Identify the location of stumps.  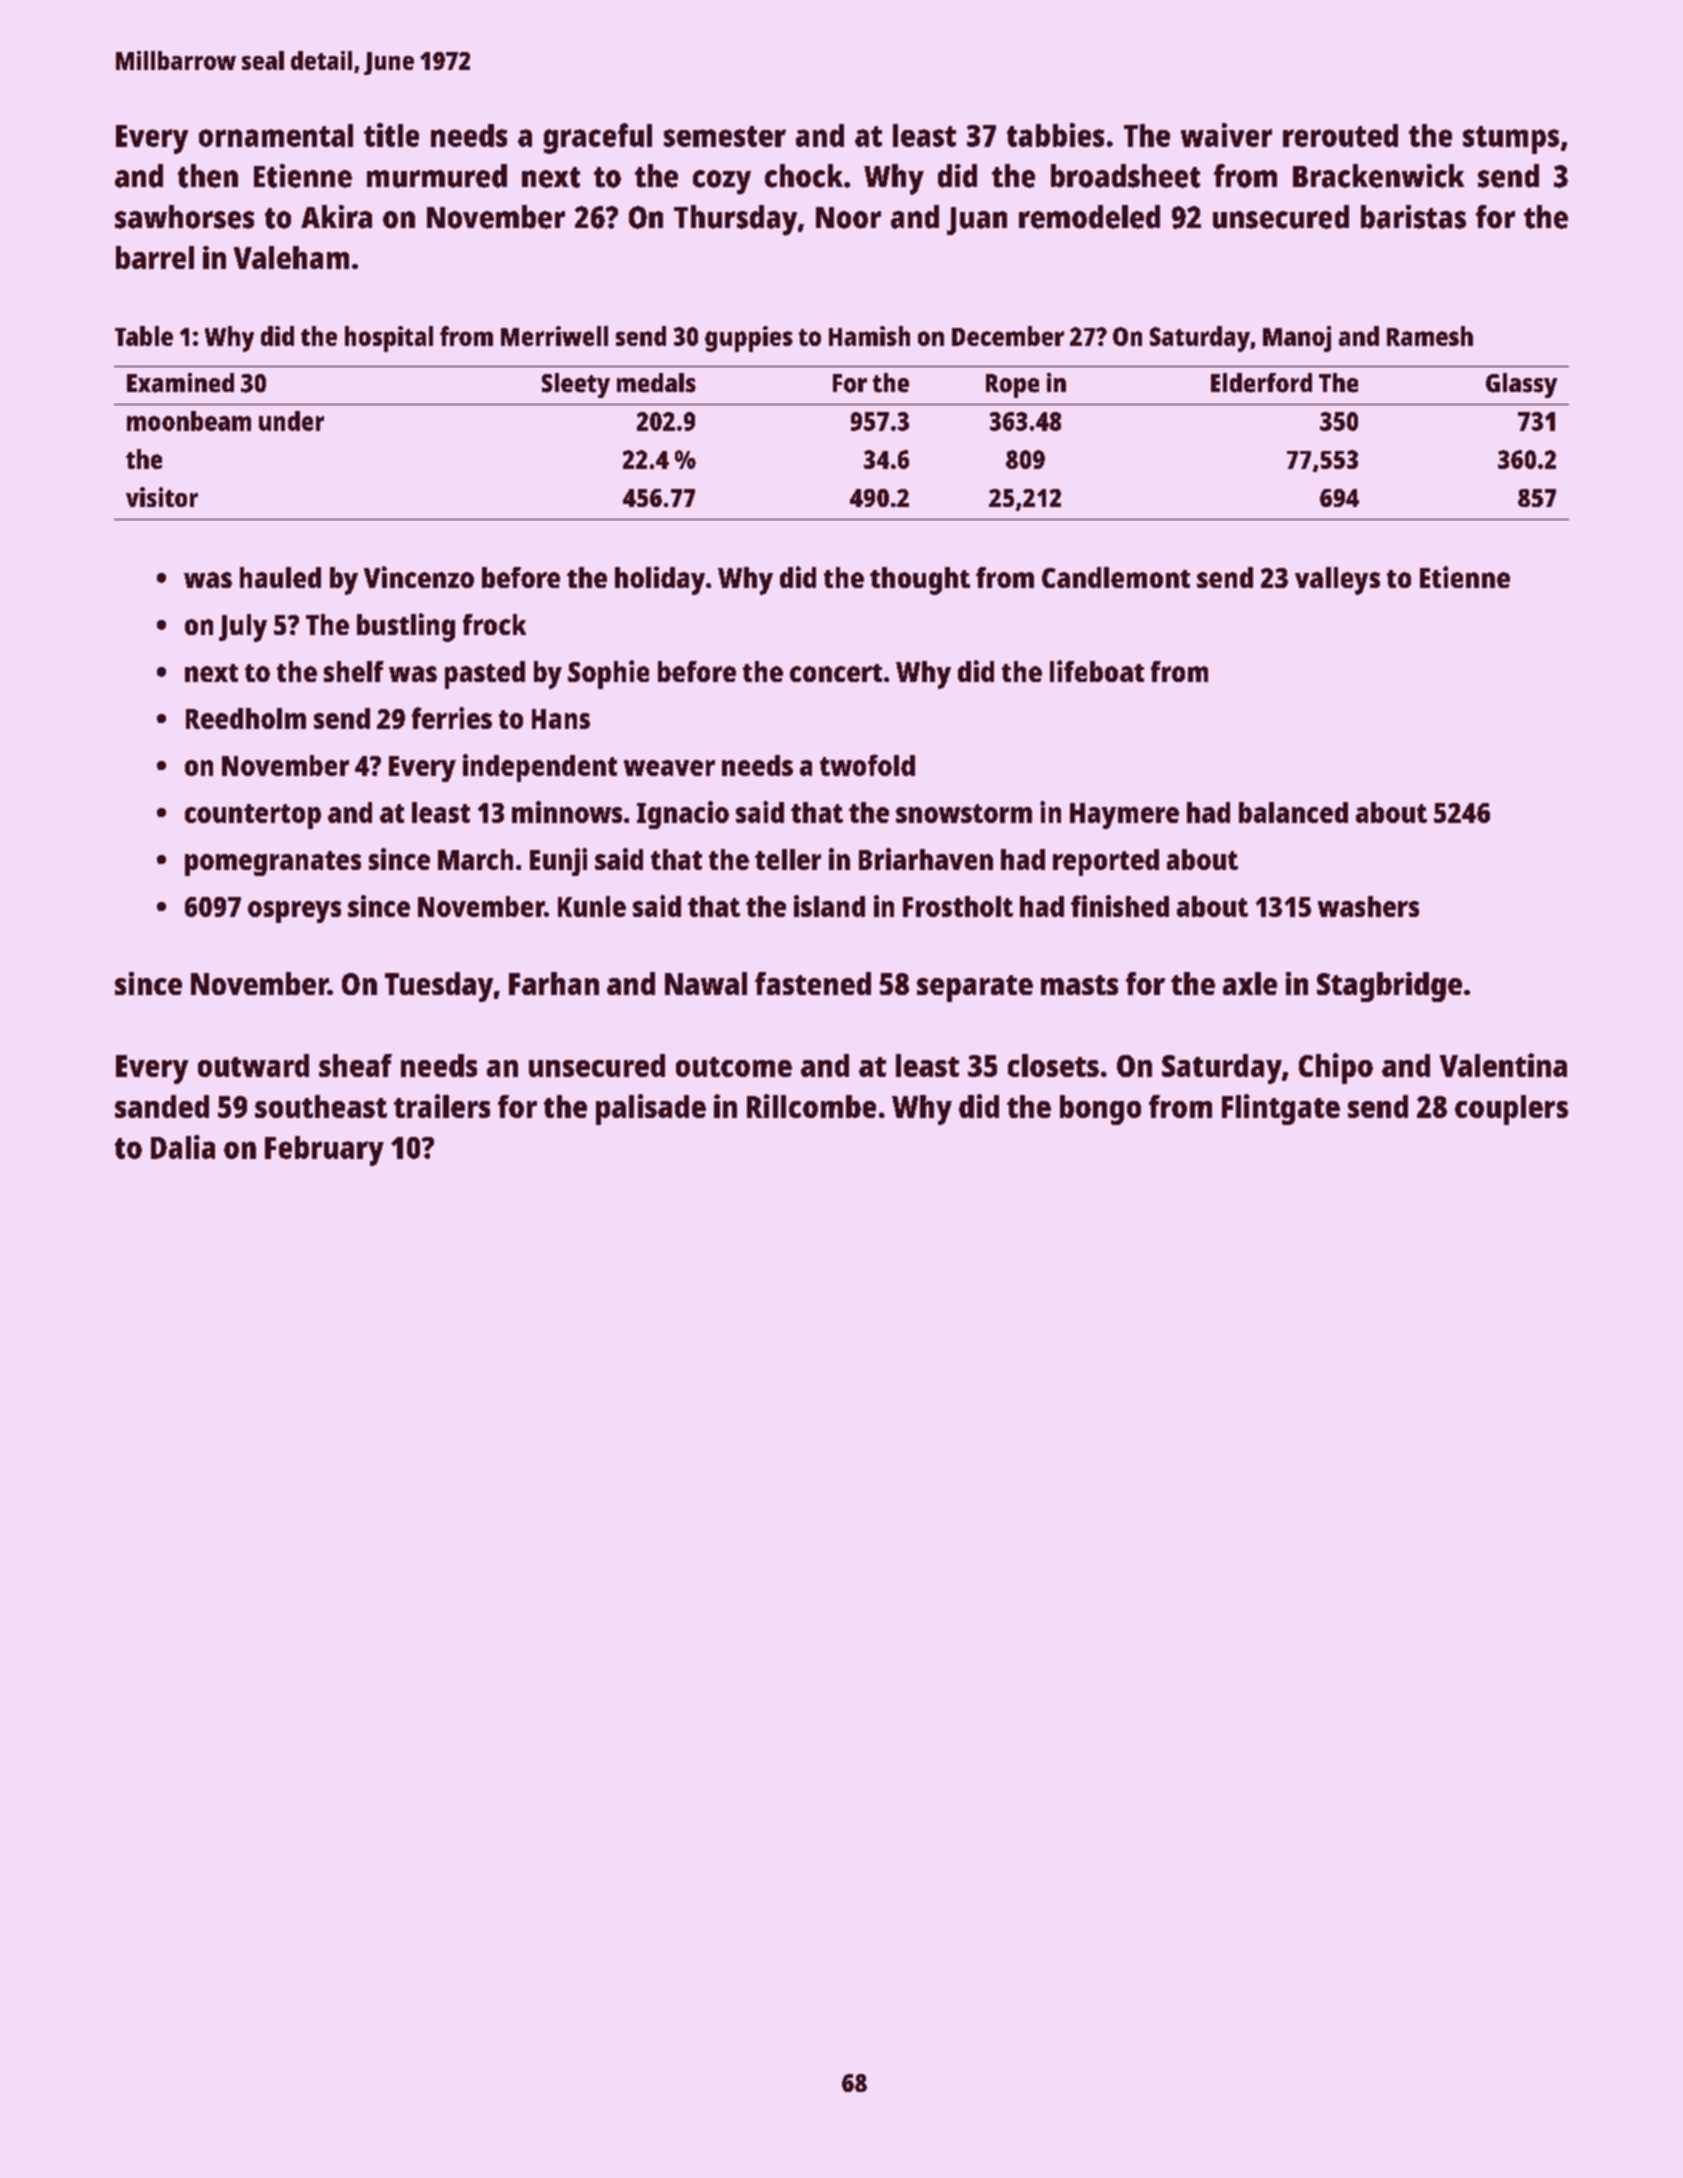
(1511, 140).
